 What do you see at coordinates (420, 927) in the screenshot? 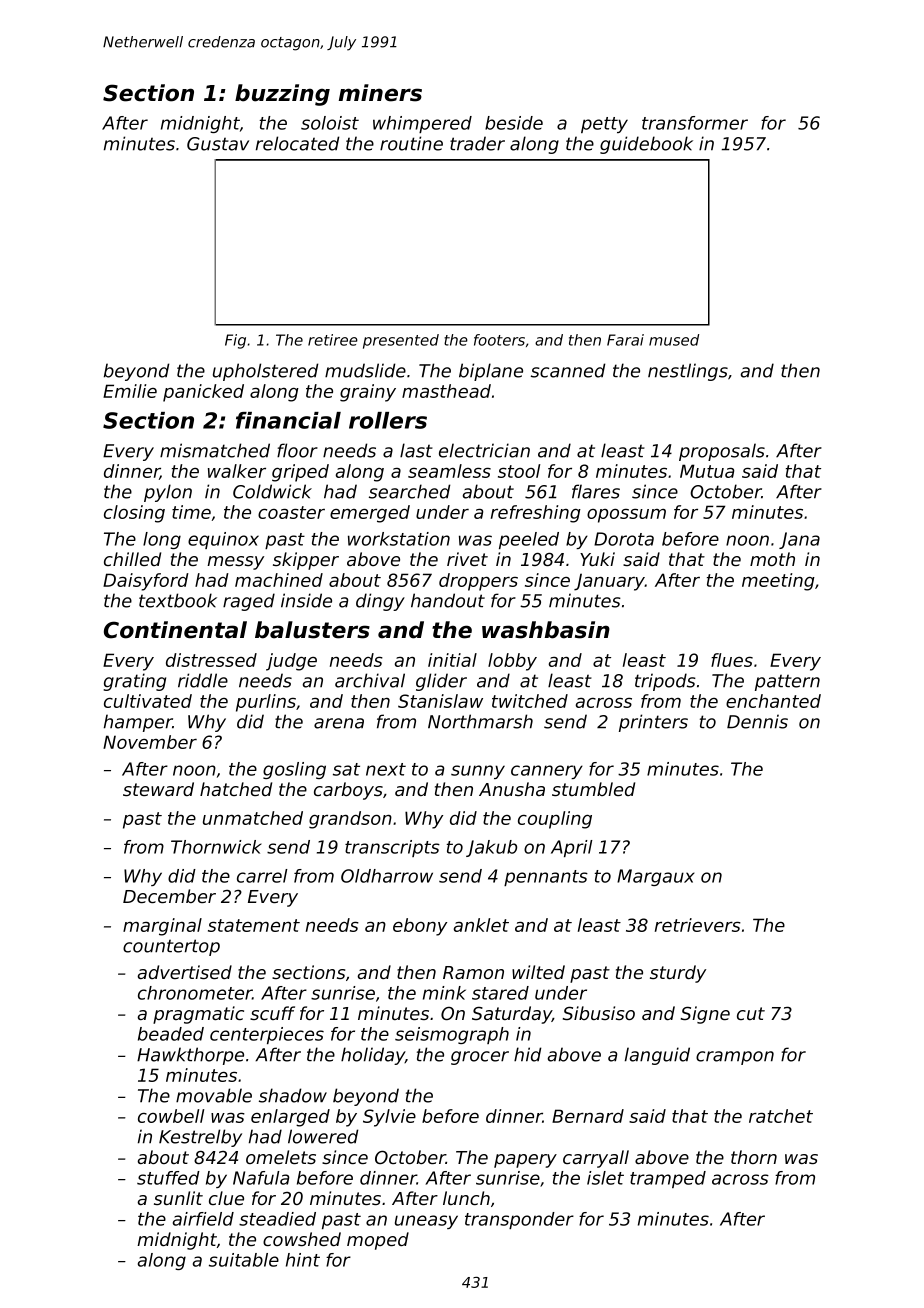
I see `ebony` at bounding box center [420, 927].
